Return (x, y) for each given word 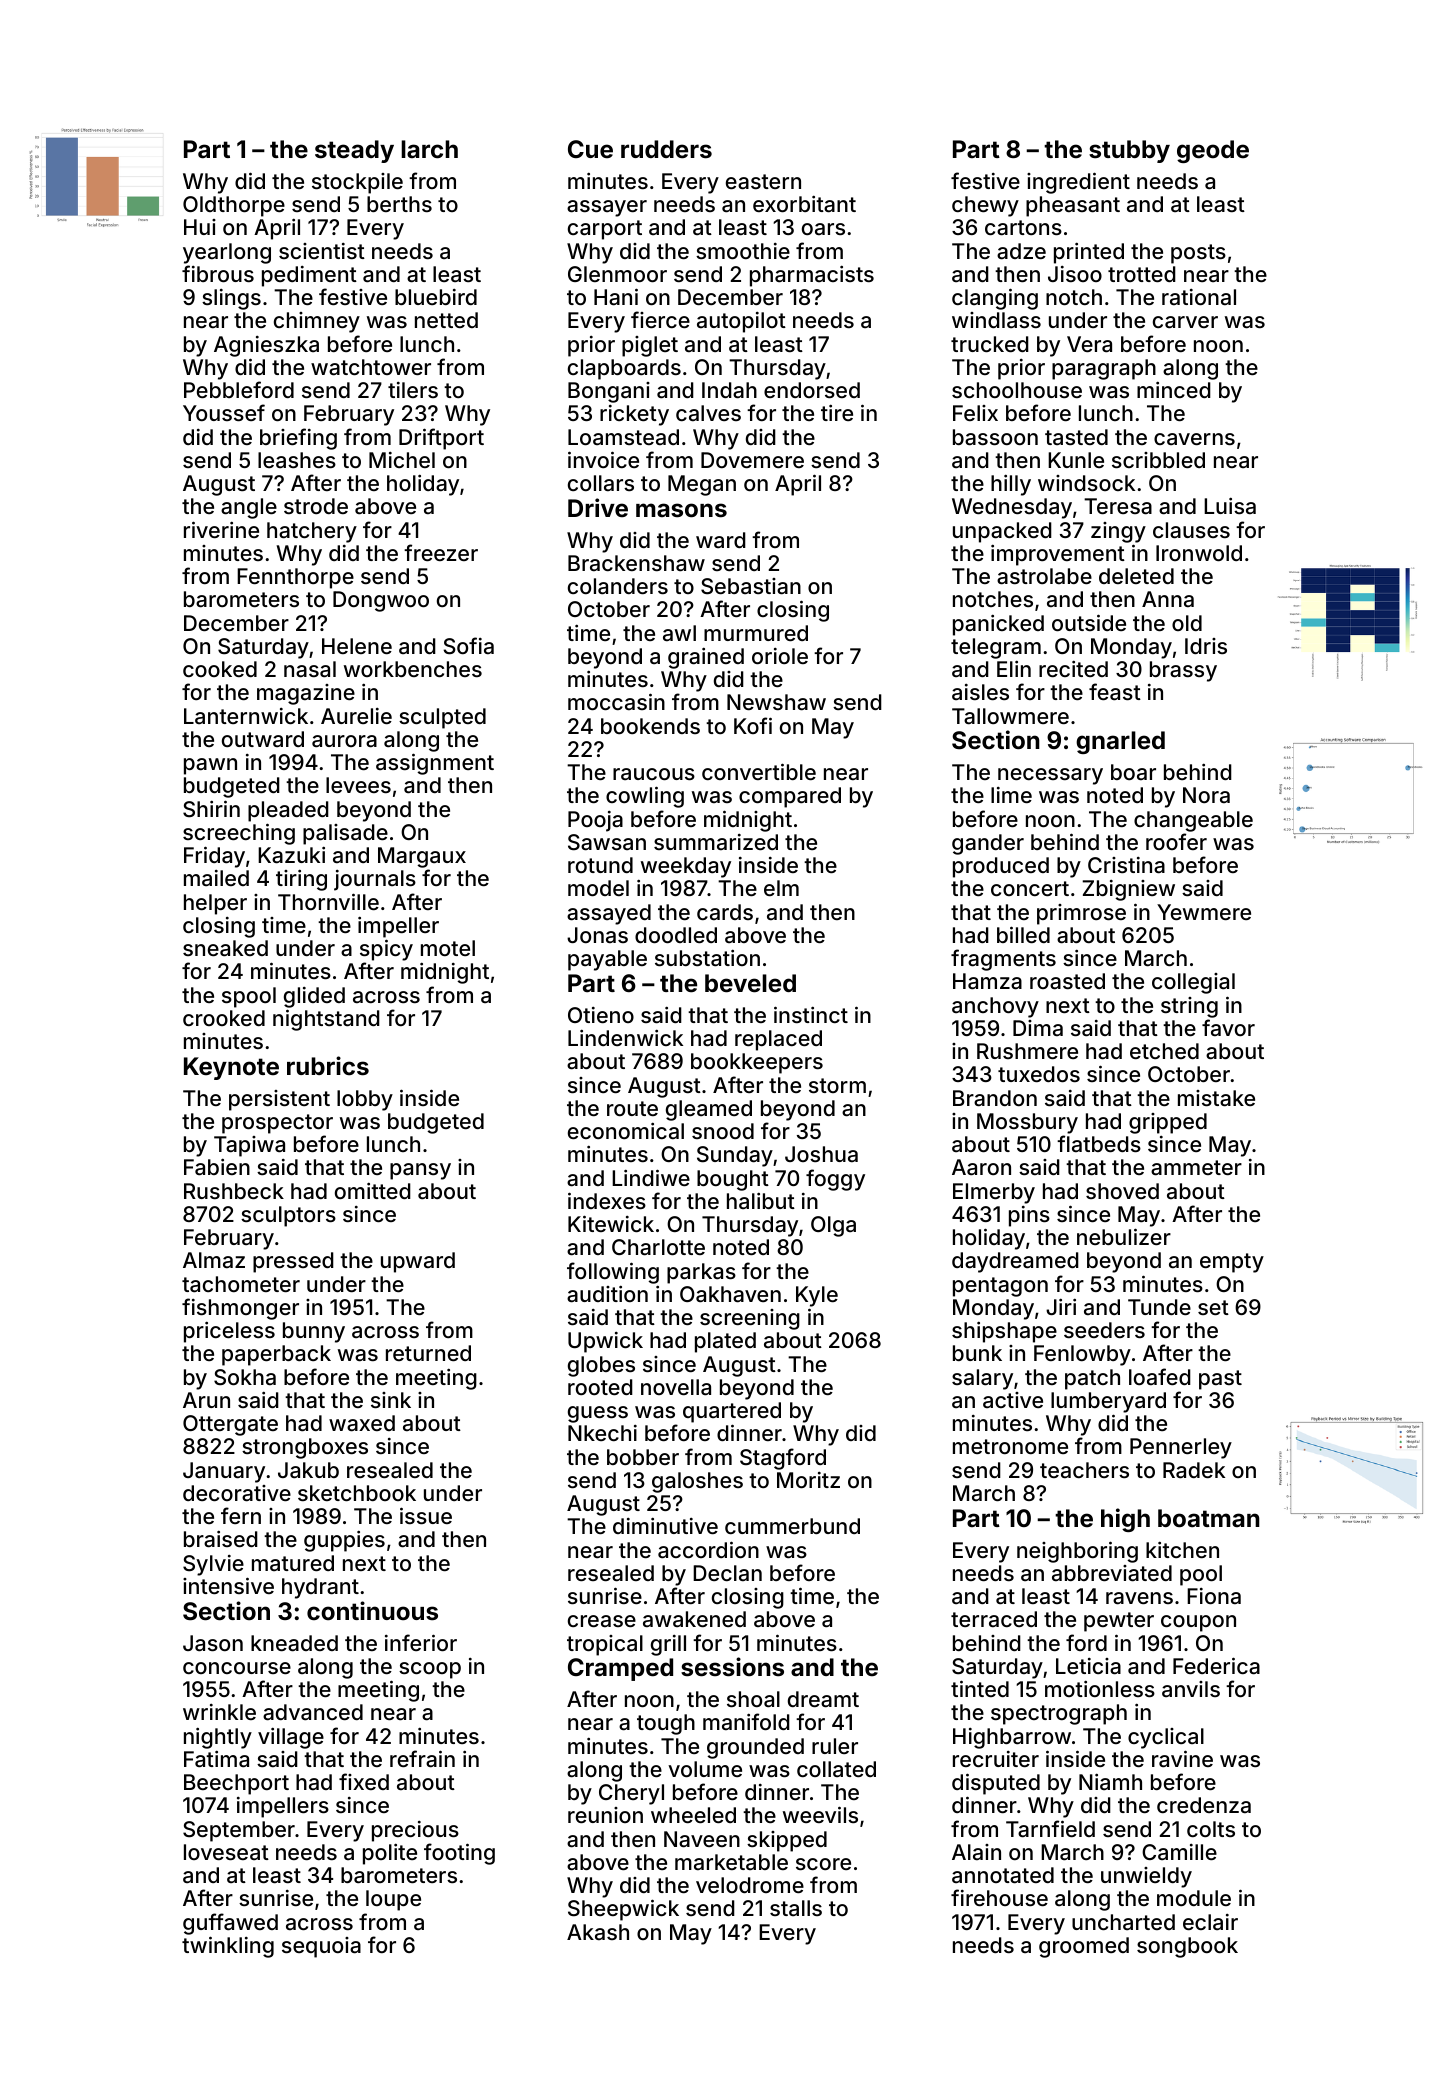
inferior (421, 1642)
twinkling (228, 1947)
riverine (221, 529)
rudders (666, 149)
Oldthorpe (234, 206)
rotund (600, 865)
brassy (1183, 671)
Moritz (808, 1480)
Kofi (753, 725)
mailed (216, 878)
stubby (1129, 151)
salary (982, 1379)
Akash (598, 1932)
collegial (1193, 983)
